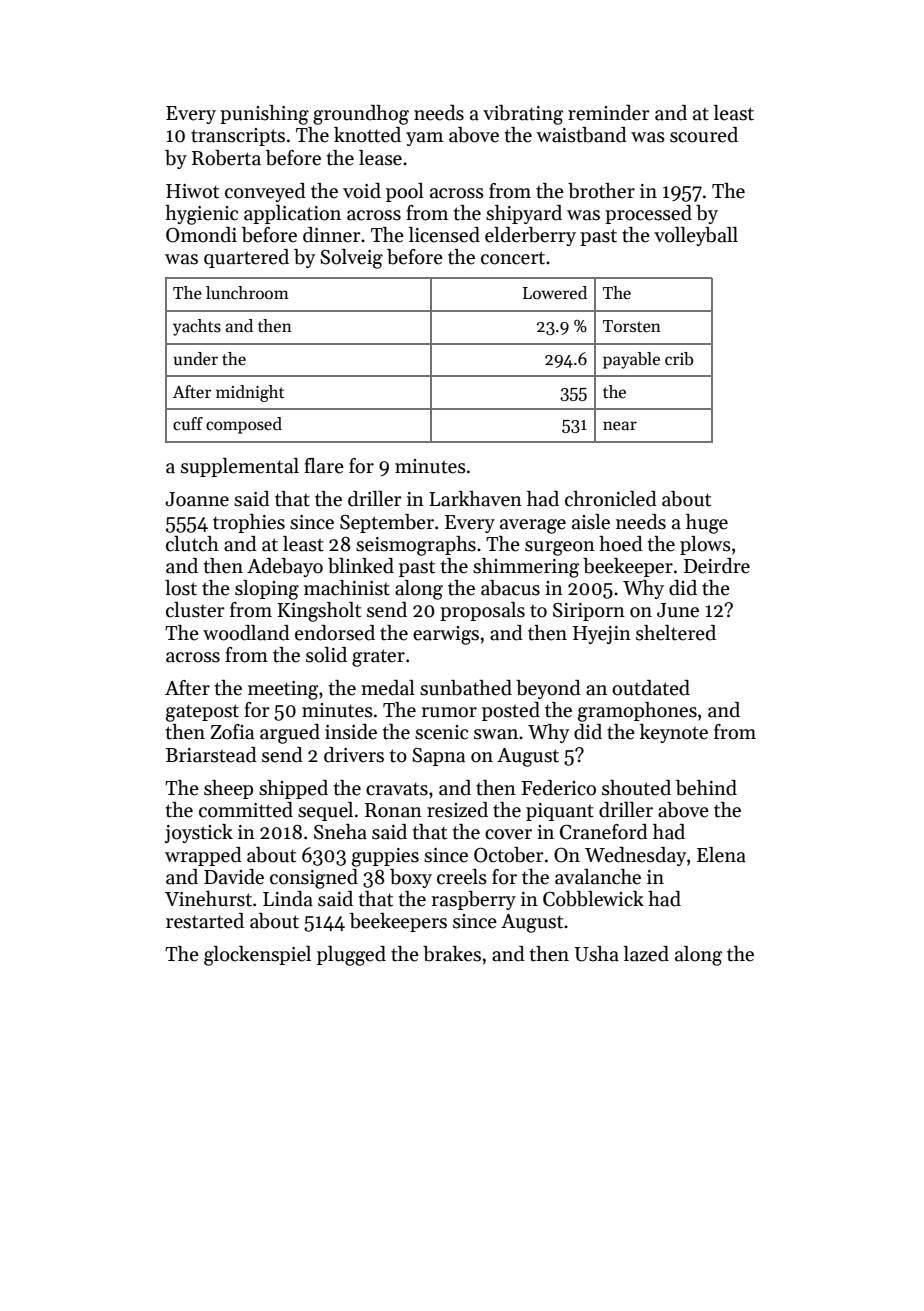 The height and width of the screenshot is (1311, 924). What do you see at coordinates (387, 523) in the screenshot?
I see `September` at bounding box center [387, 523].
